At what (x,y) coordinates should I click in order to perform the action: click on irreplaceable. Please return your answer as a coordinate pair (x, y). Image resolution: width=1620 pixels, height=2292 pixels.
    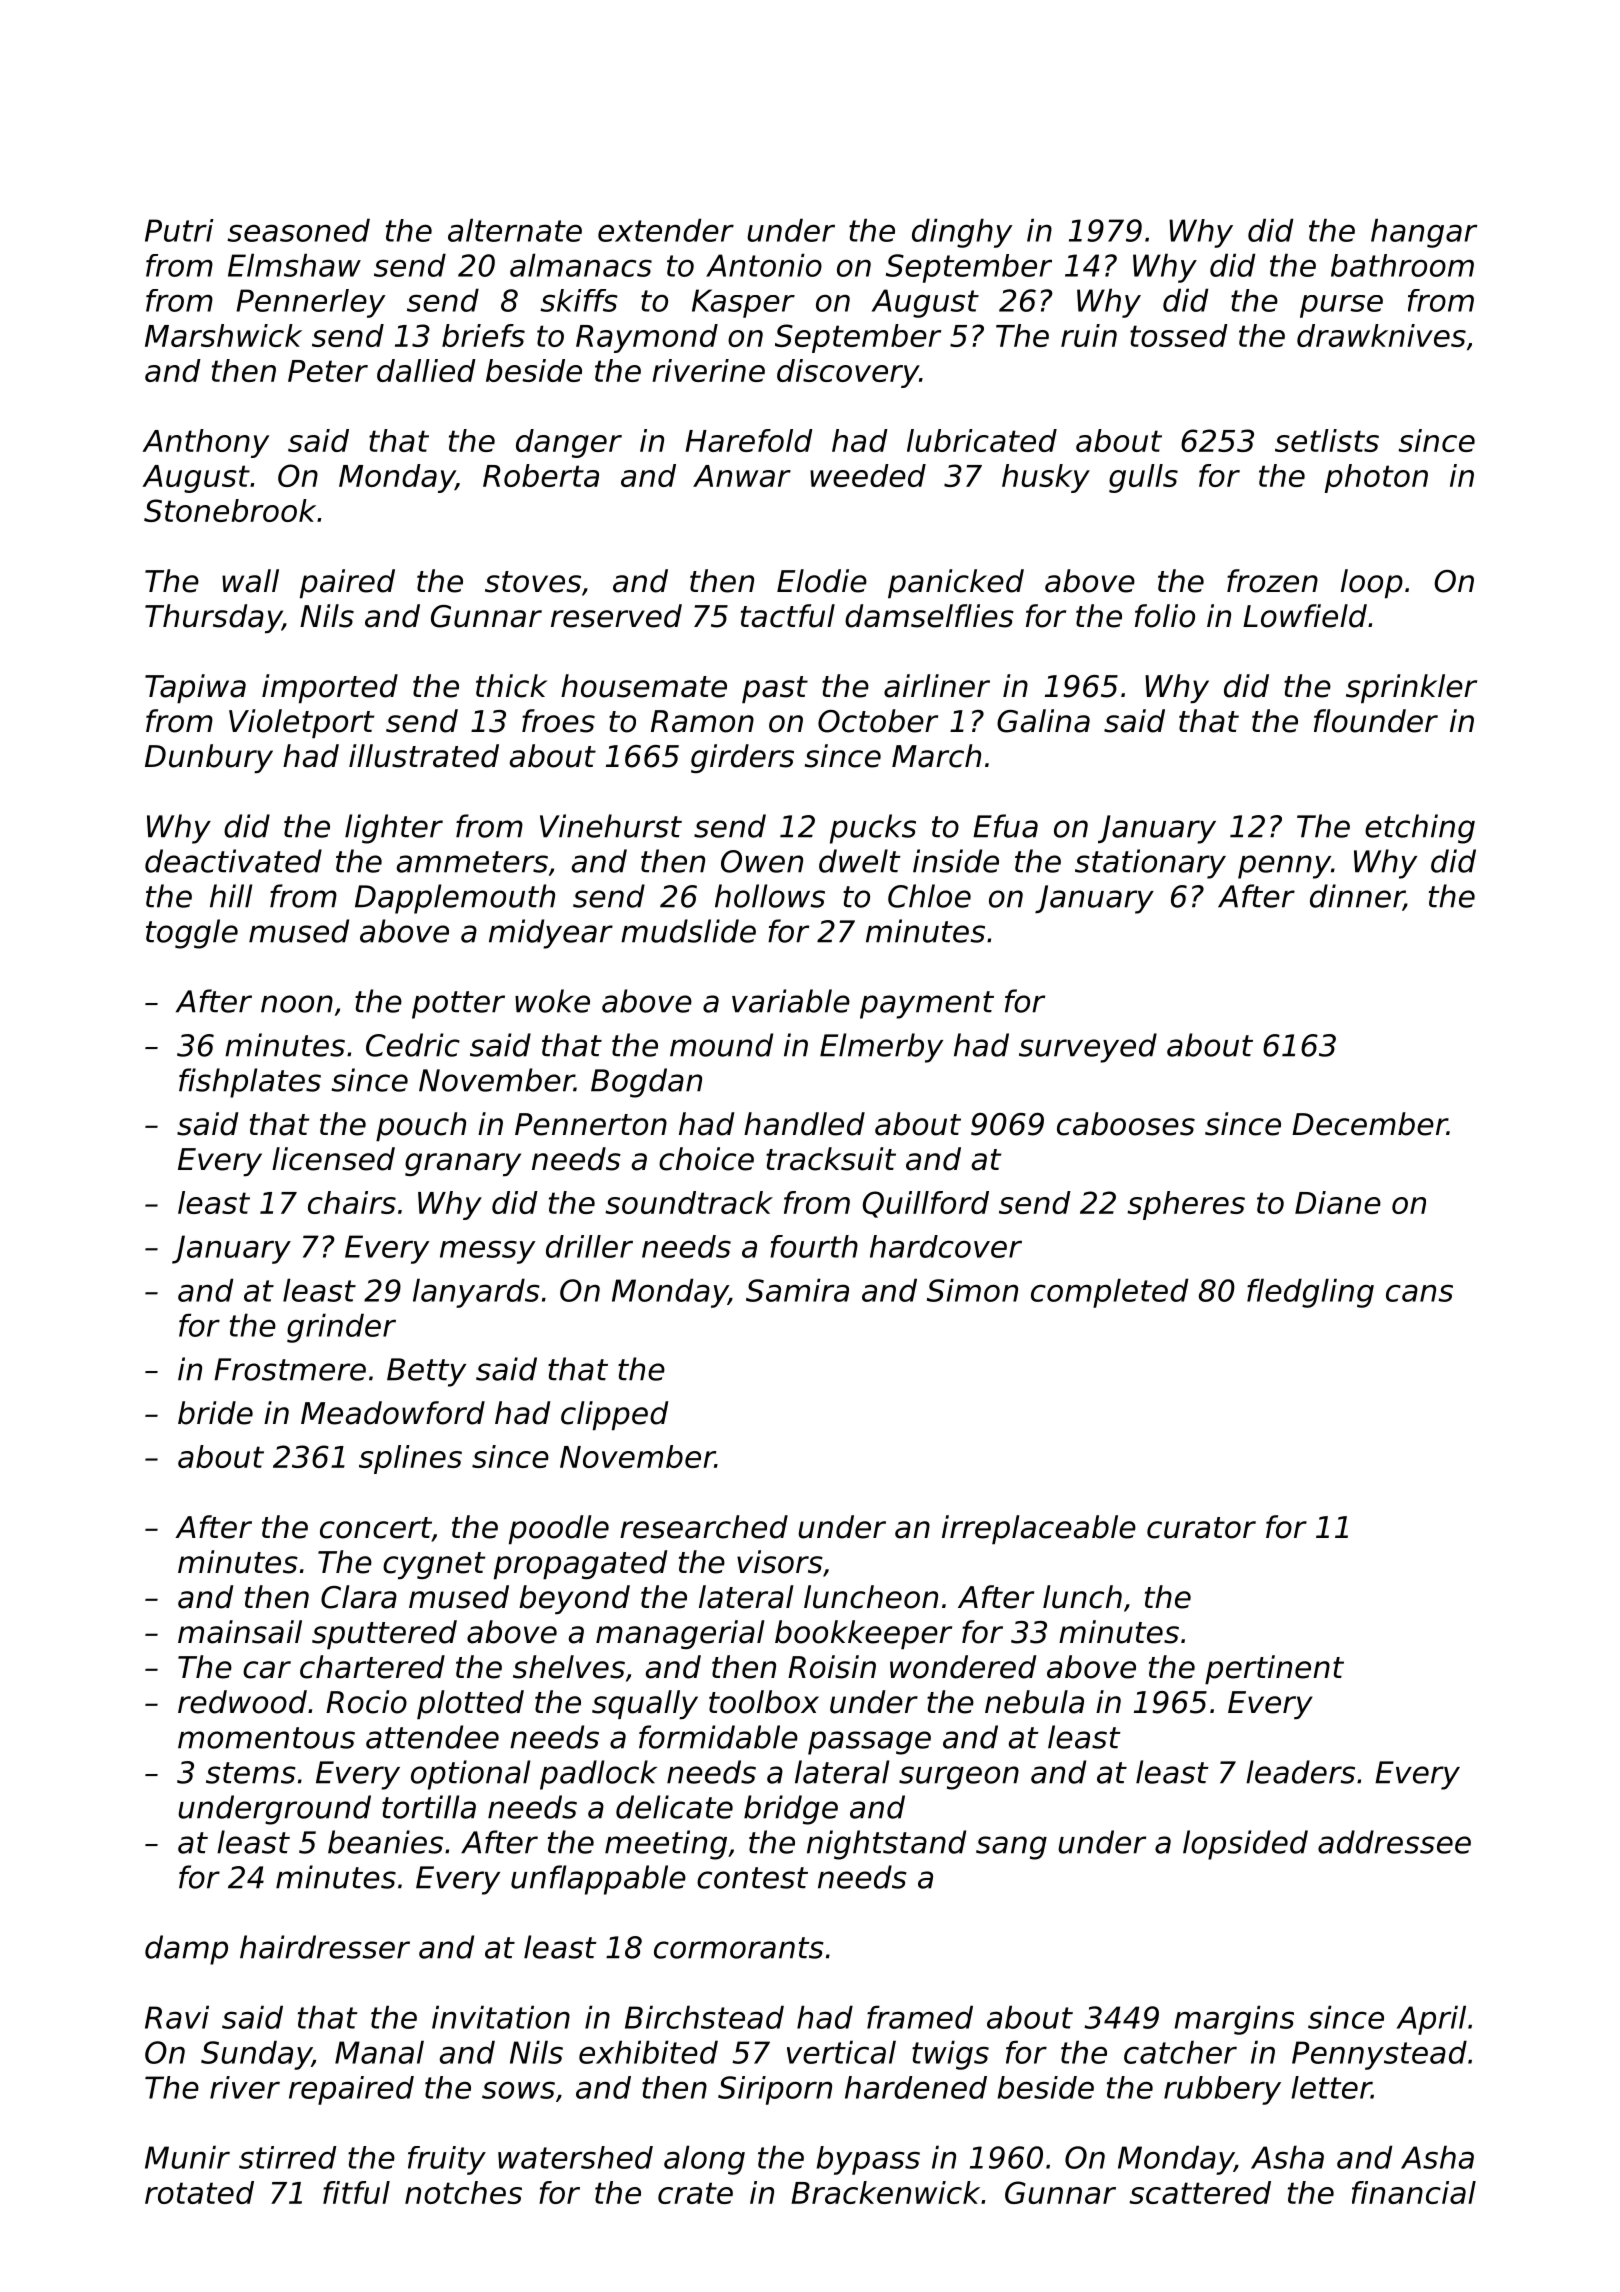
    Looking at the image, I should click on (1039, 1529).
